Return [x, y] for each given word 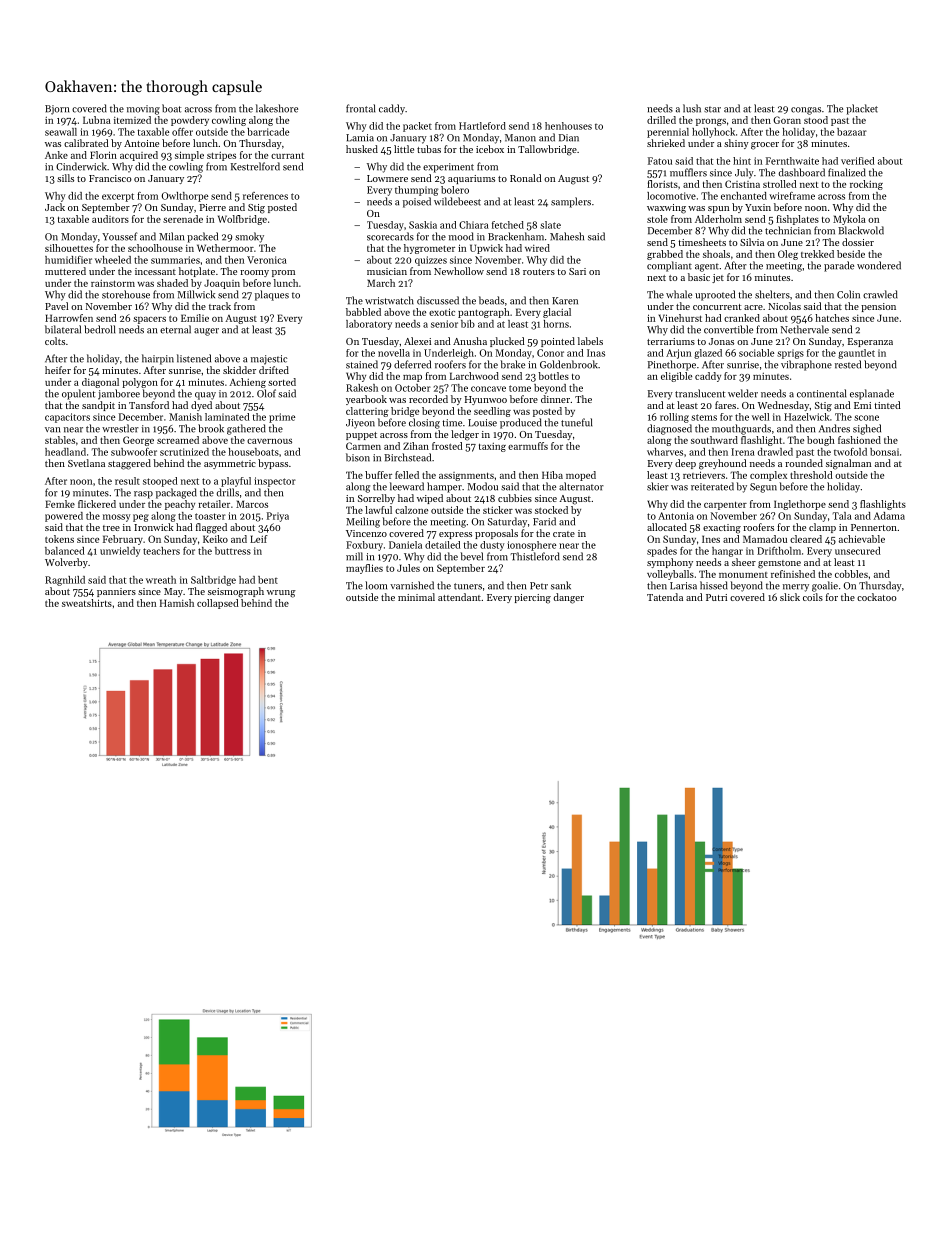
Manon [520, 138]
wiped [430, 499]
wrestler [120, 428]
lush [692, 108]
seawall [61, 132]
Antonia [676, 516]
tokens [59, 539]
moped [581, 476]
